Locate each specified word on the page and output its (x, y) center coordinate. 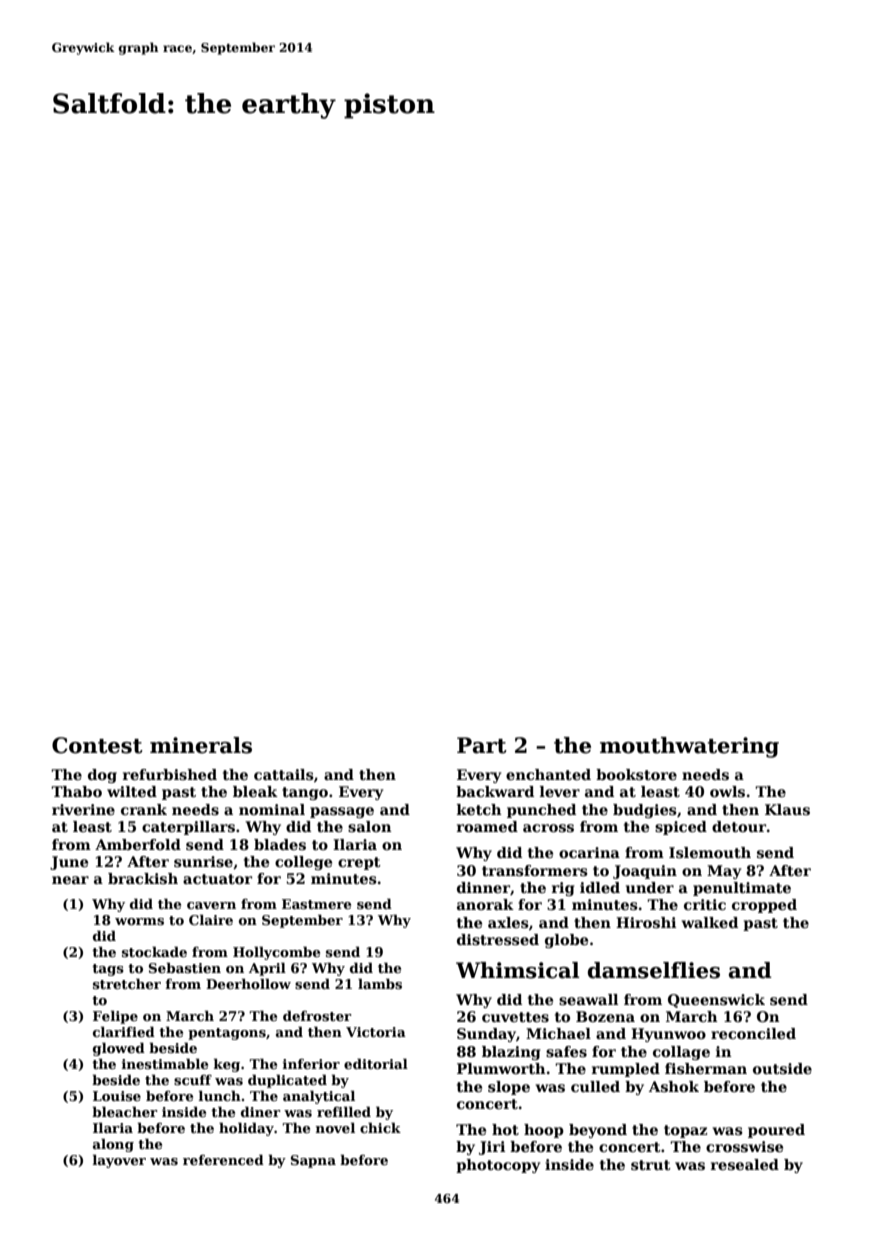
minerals (201, 745)
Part (482, 745)
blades (280, 844)
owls (727, 791)
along (113, 1145)
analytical (319, 1097)
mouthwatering (689, 747)
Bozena (605, 1016)
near (70, 880)
